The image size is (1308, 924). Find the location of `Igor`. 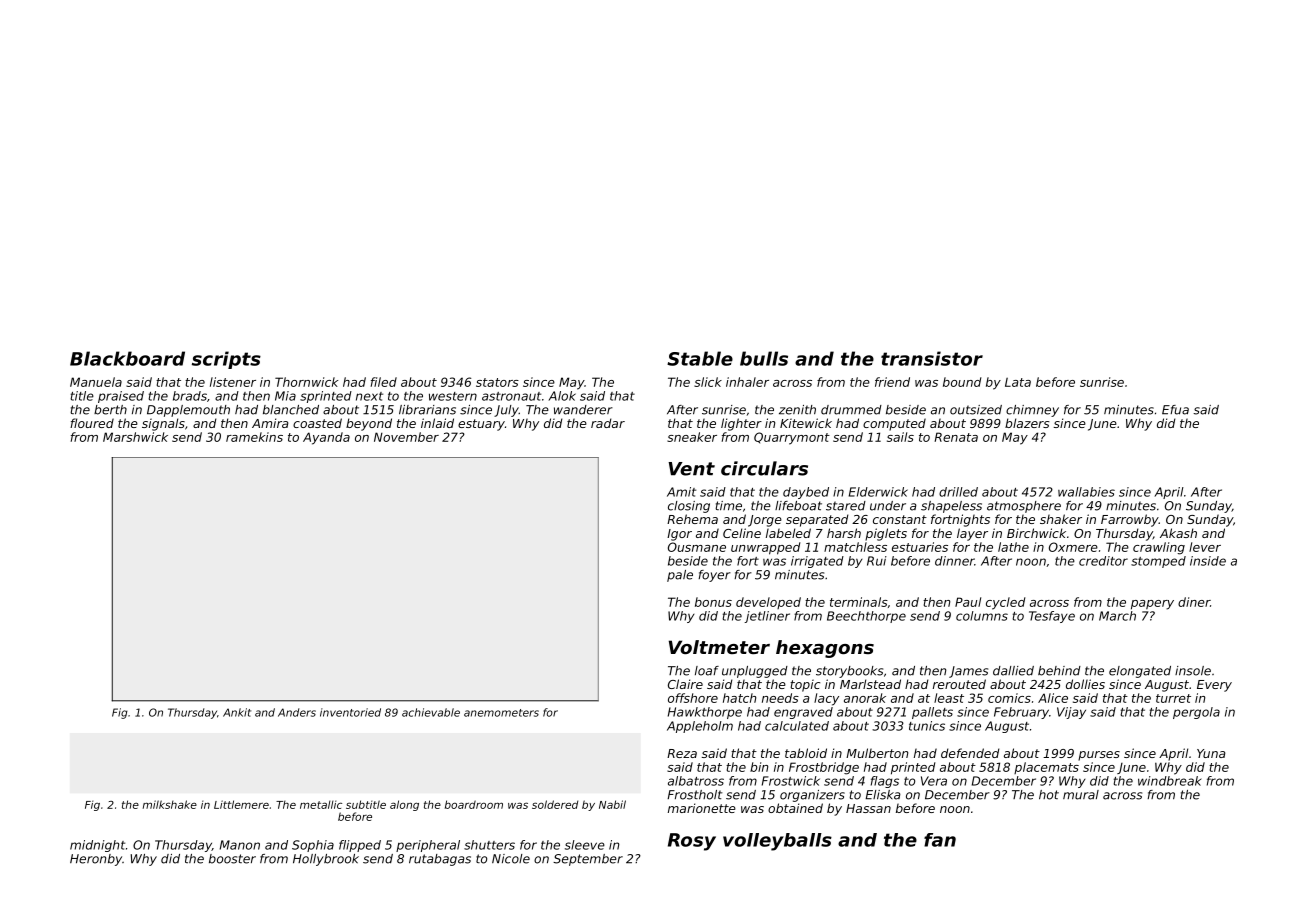

Igor is located at coordinates (679, 535).
